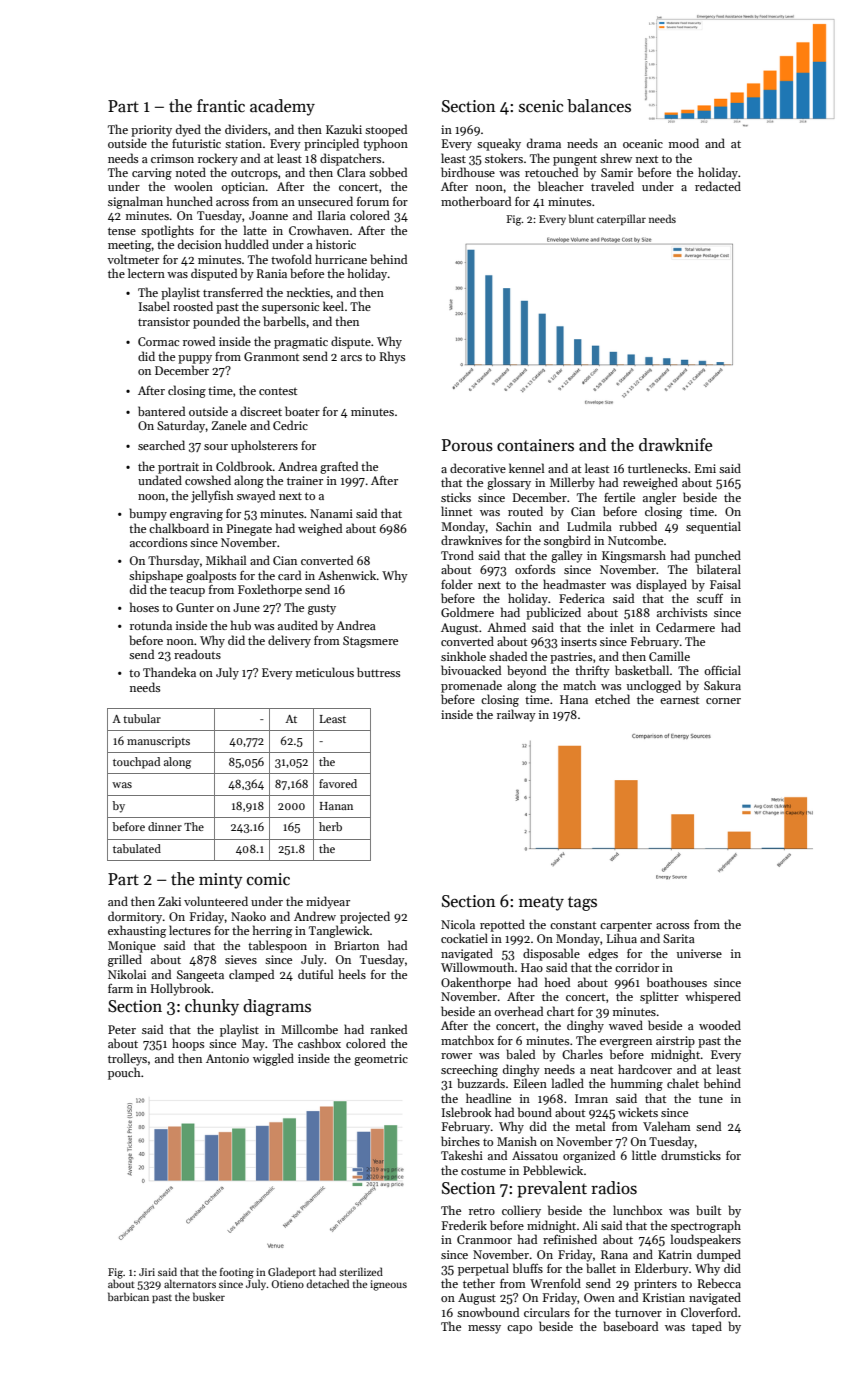  What do you see at coordinates (135, 917) in the screenshot?
I see `dormitory` at bounding box center [135, 917].
